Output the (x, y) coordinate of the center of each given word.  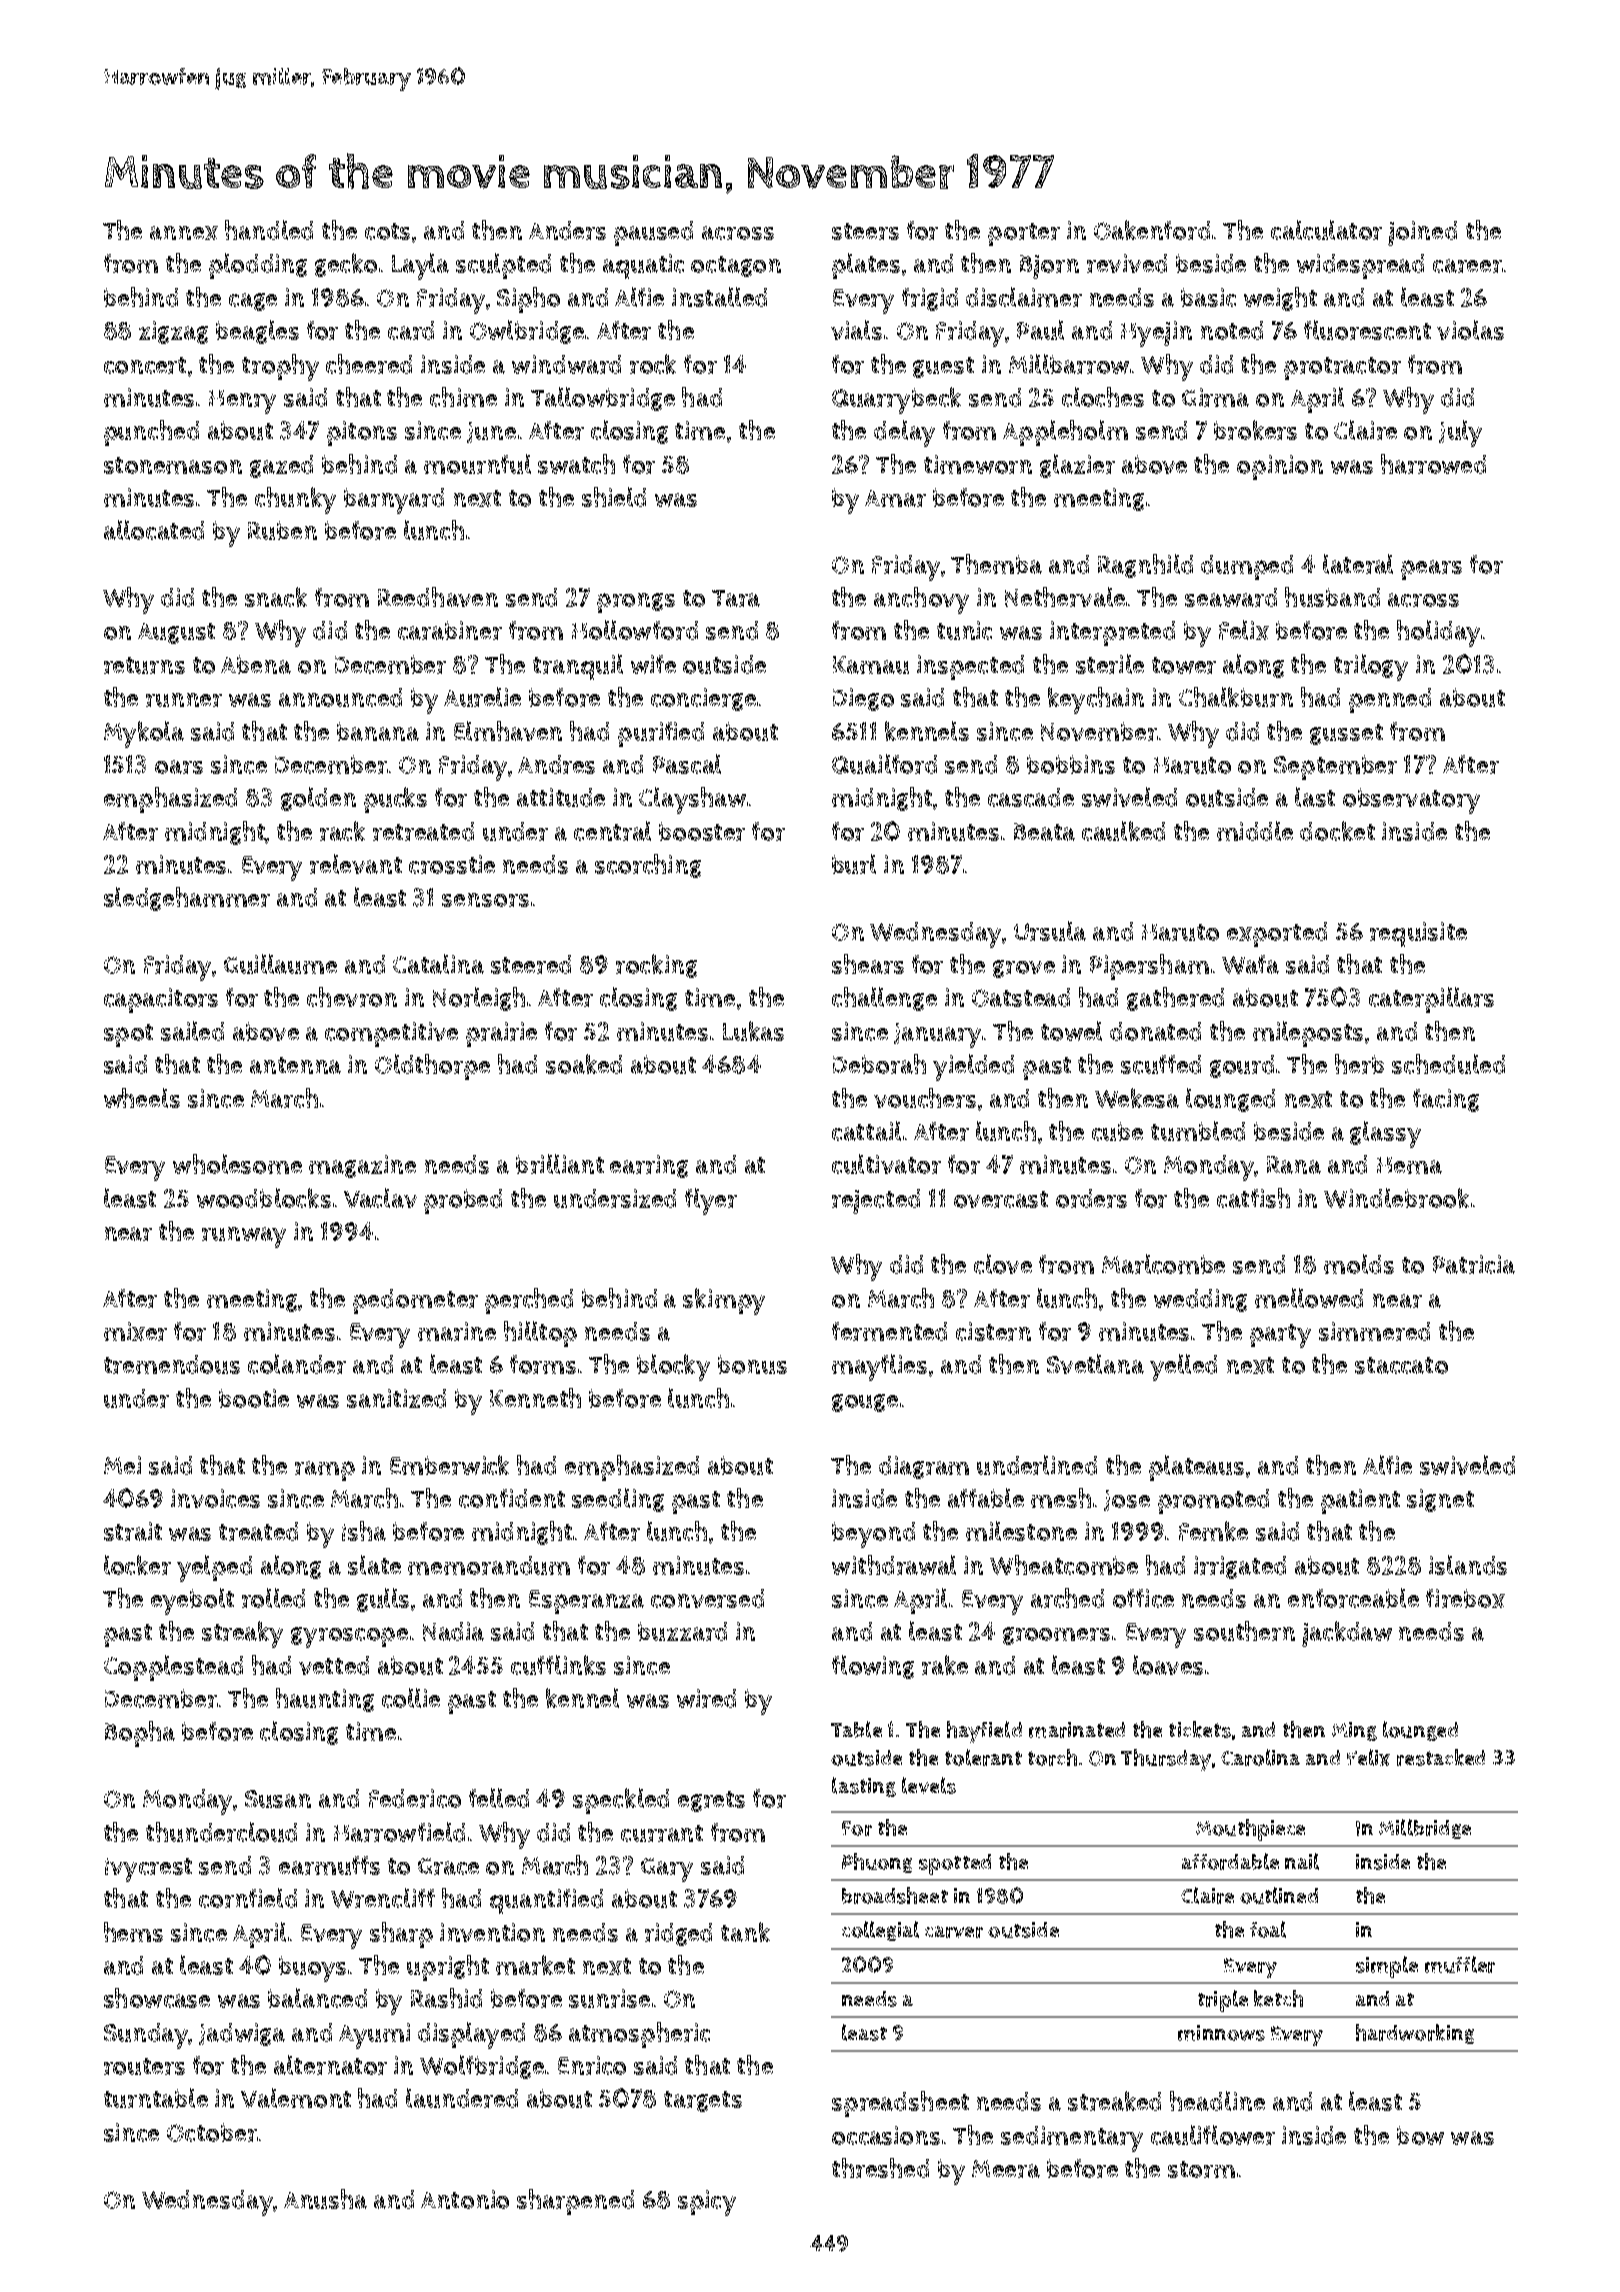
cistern (993, 1331)
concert (145, 365)
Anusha (325, 2199)
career (1467, 266)
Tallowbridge (603, 399)
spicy (707, 2203)
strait (133, 1531)
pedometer (415, 1301)
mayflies (879, 1367)
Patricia (1474, 1264)
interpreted (1112, 633)
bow (1420, 2135)
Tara (736, 598)
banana (378, 731)
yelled (1183, 1367)
